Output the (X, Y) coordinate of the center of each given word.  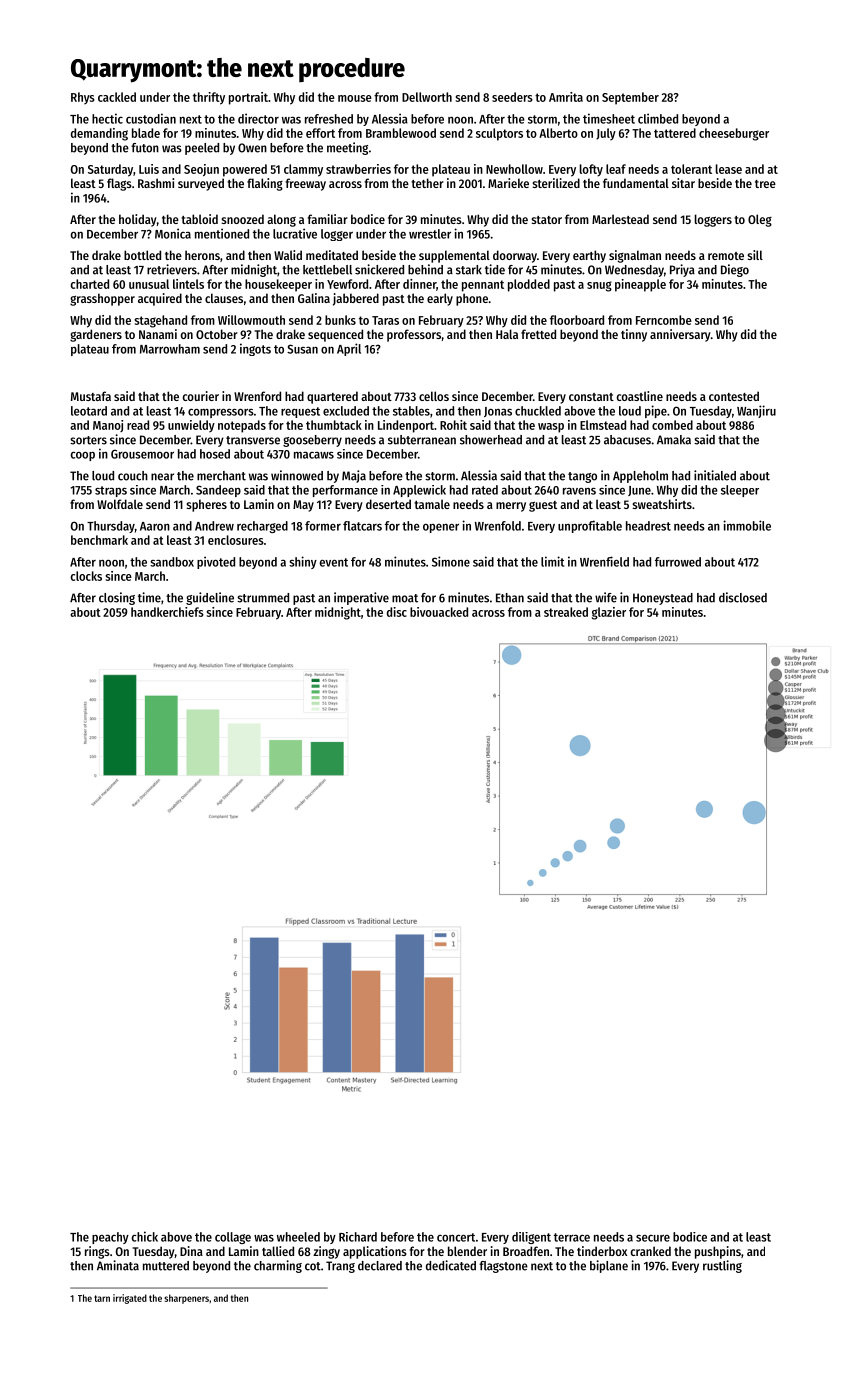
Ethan (510, 598)
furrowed (678, 562)
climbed (658, 118)
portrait (248, 98)
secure (653, 1238)
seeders (512, 97)
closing (117, 598)
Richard (358, 1237)
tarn (102, 1298)
